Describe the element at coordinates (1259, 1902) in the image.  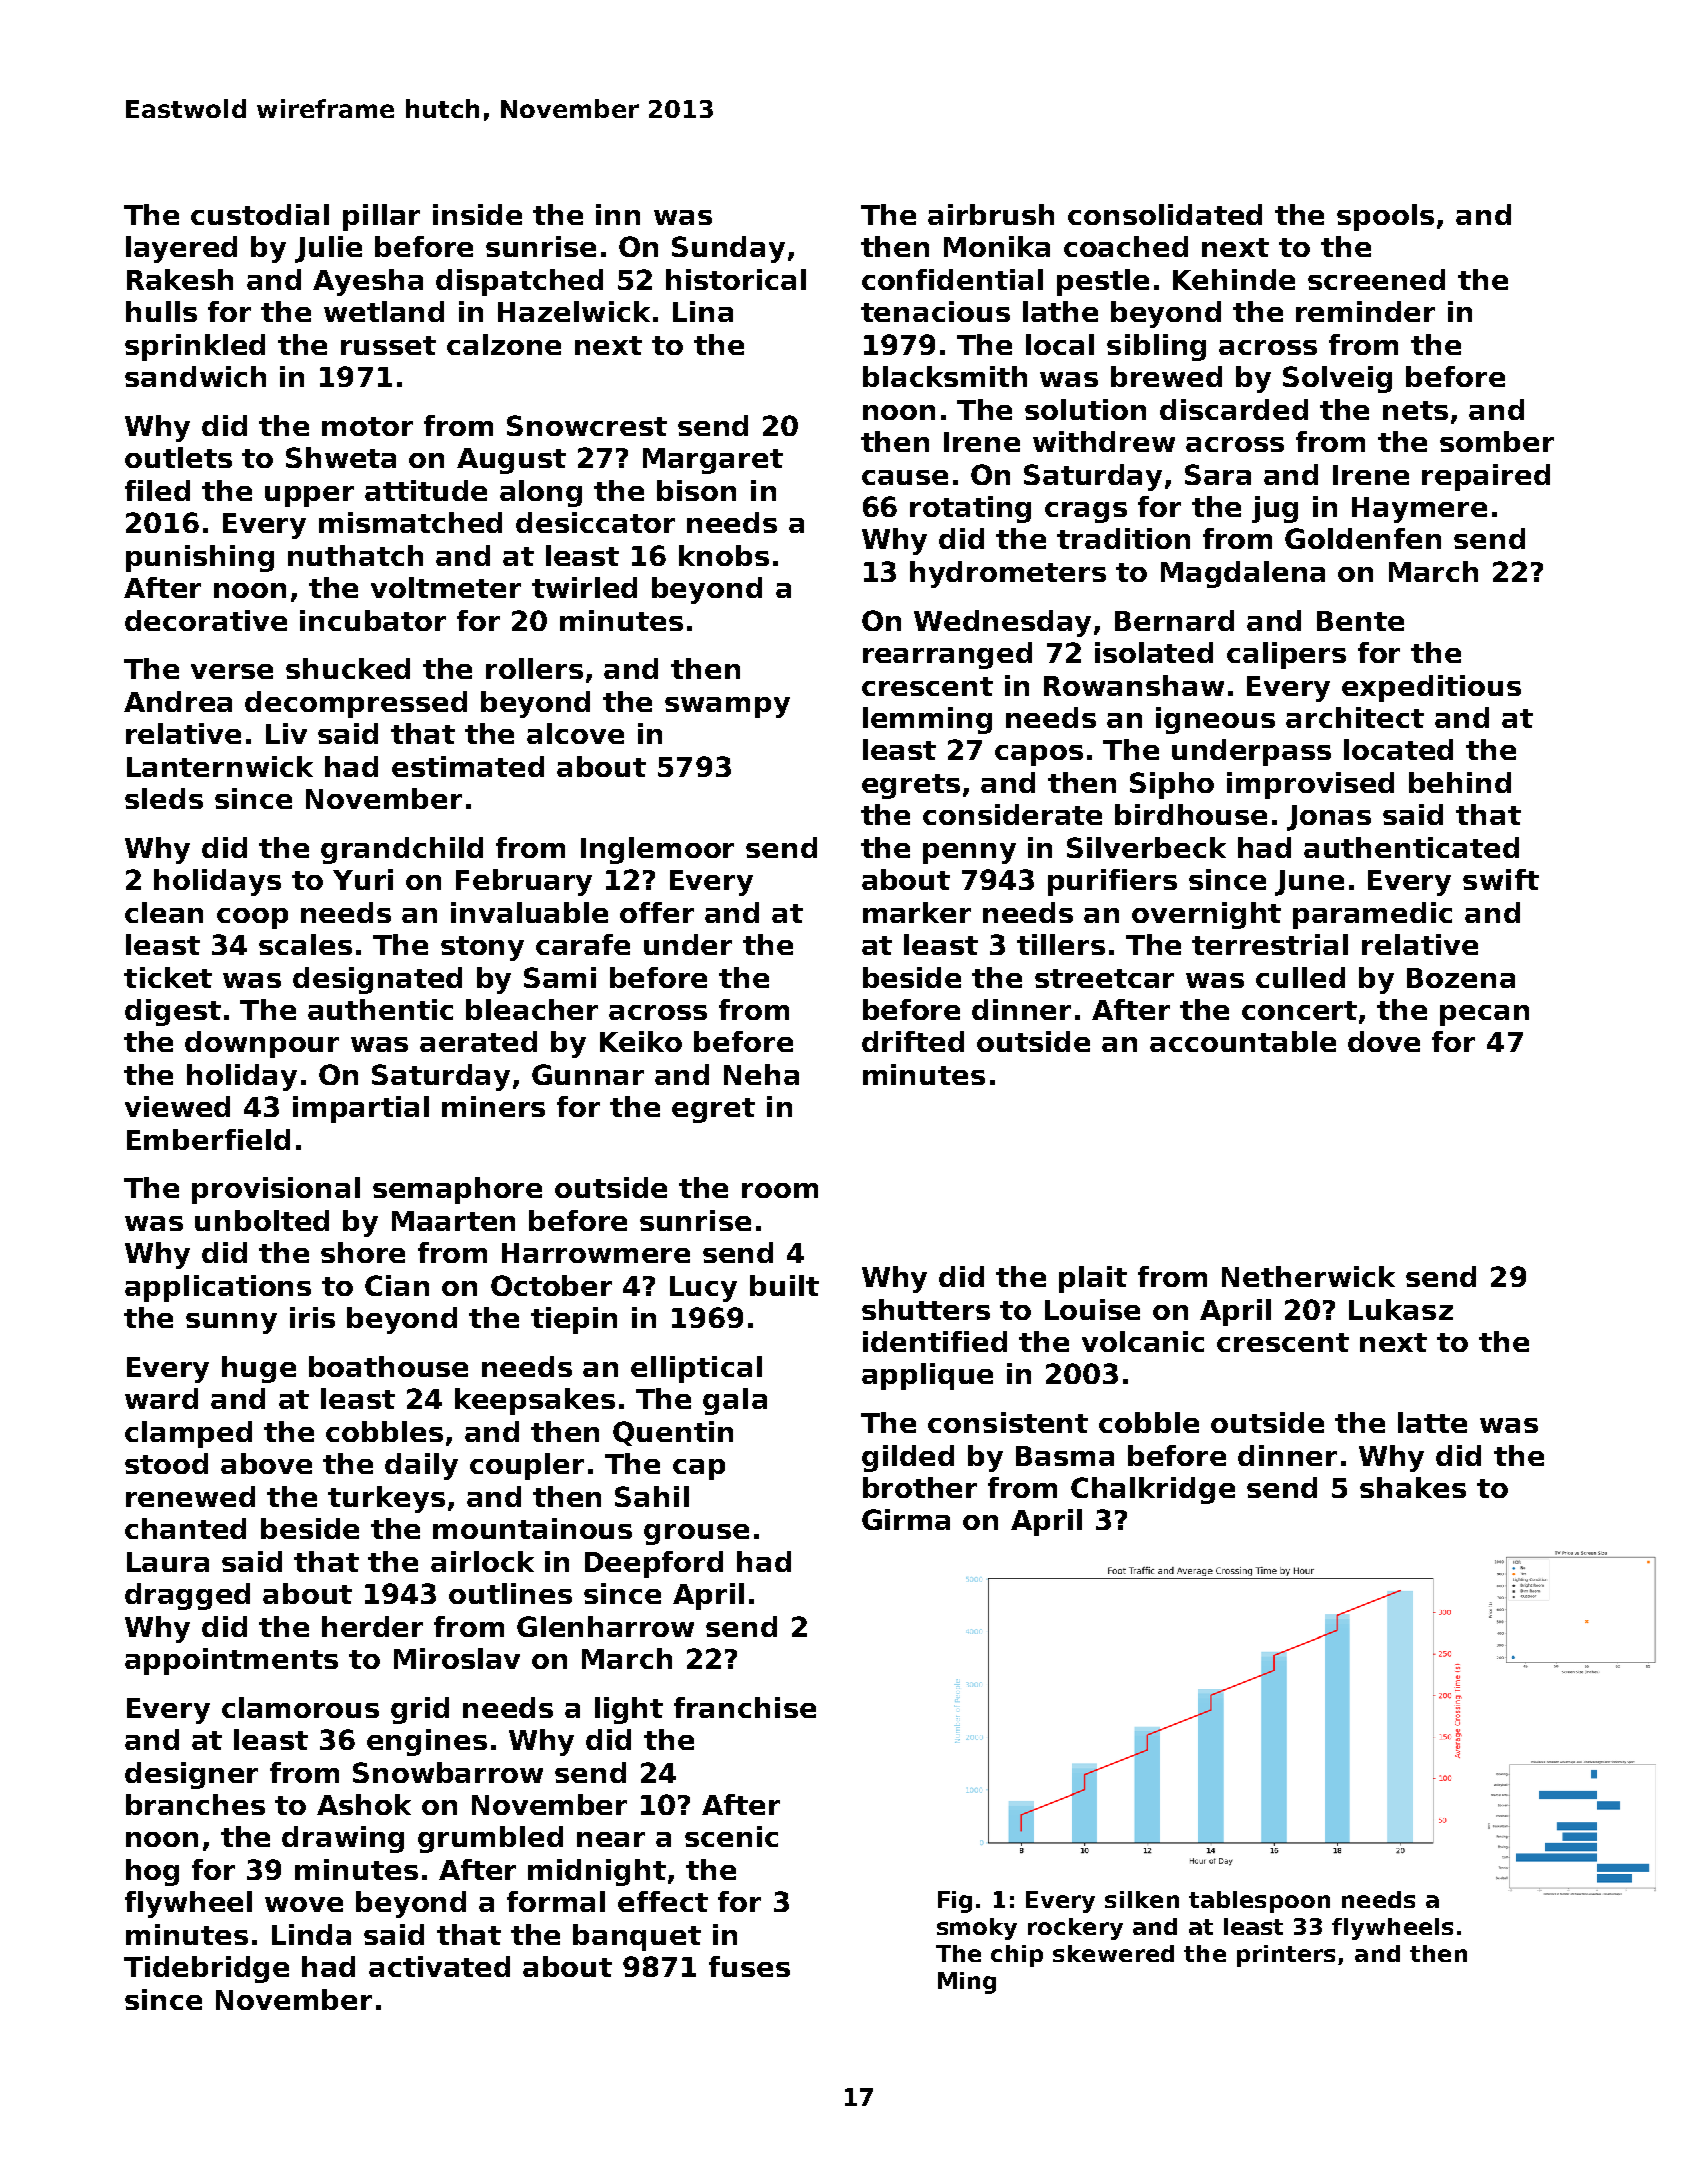
I see `tablespoon` at that location.
